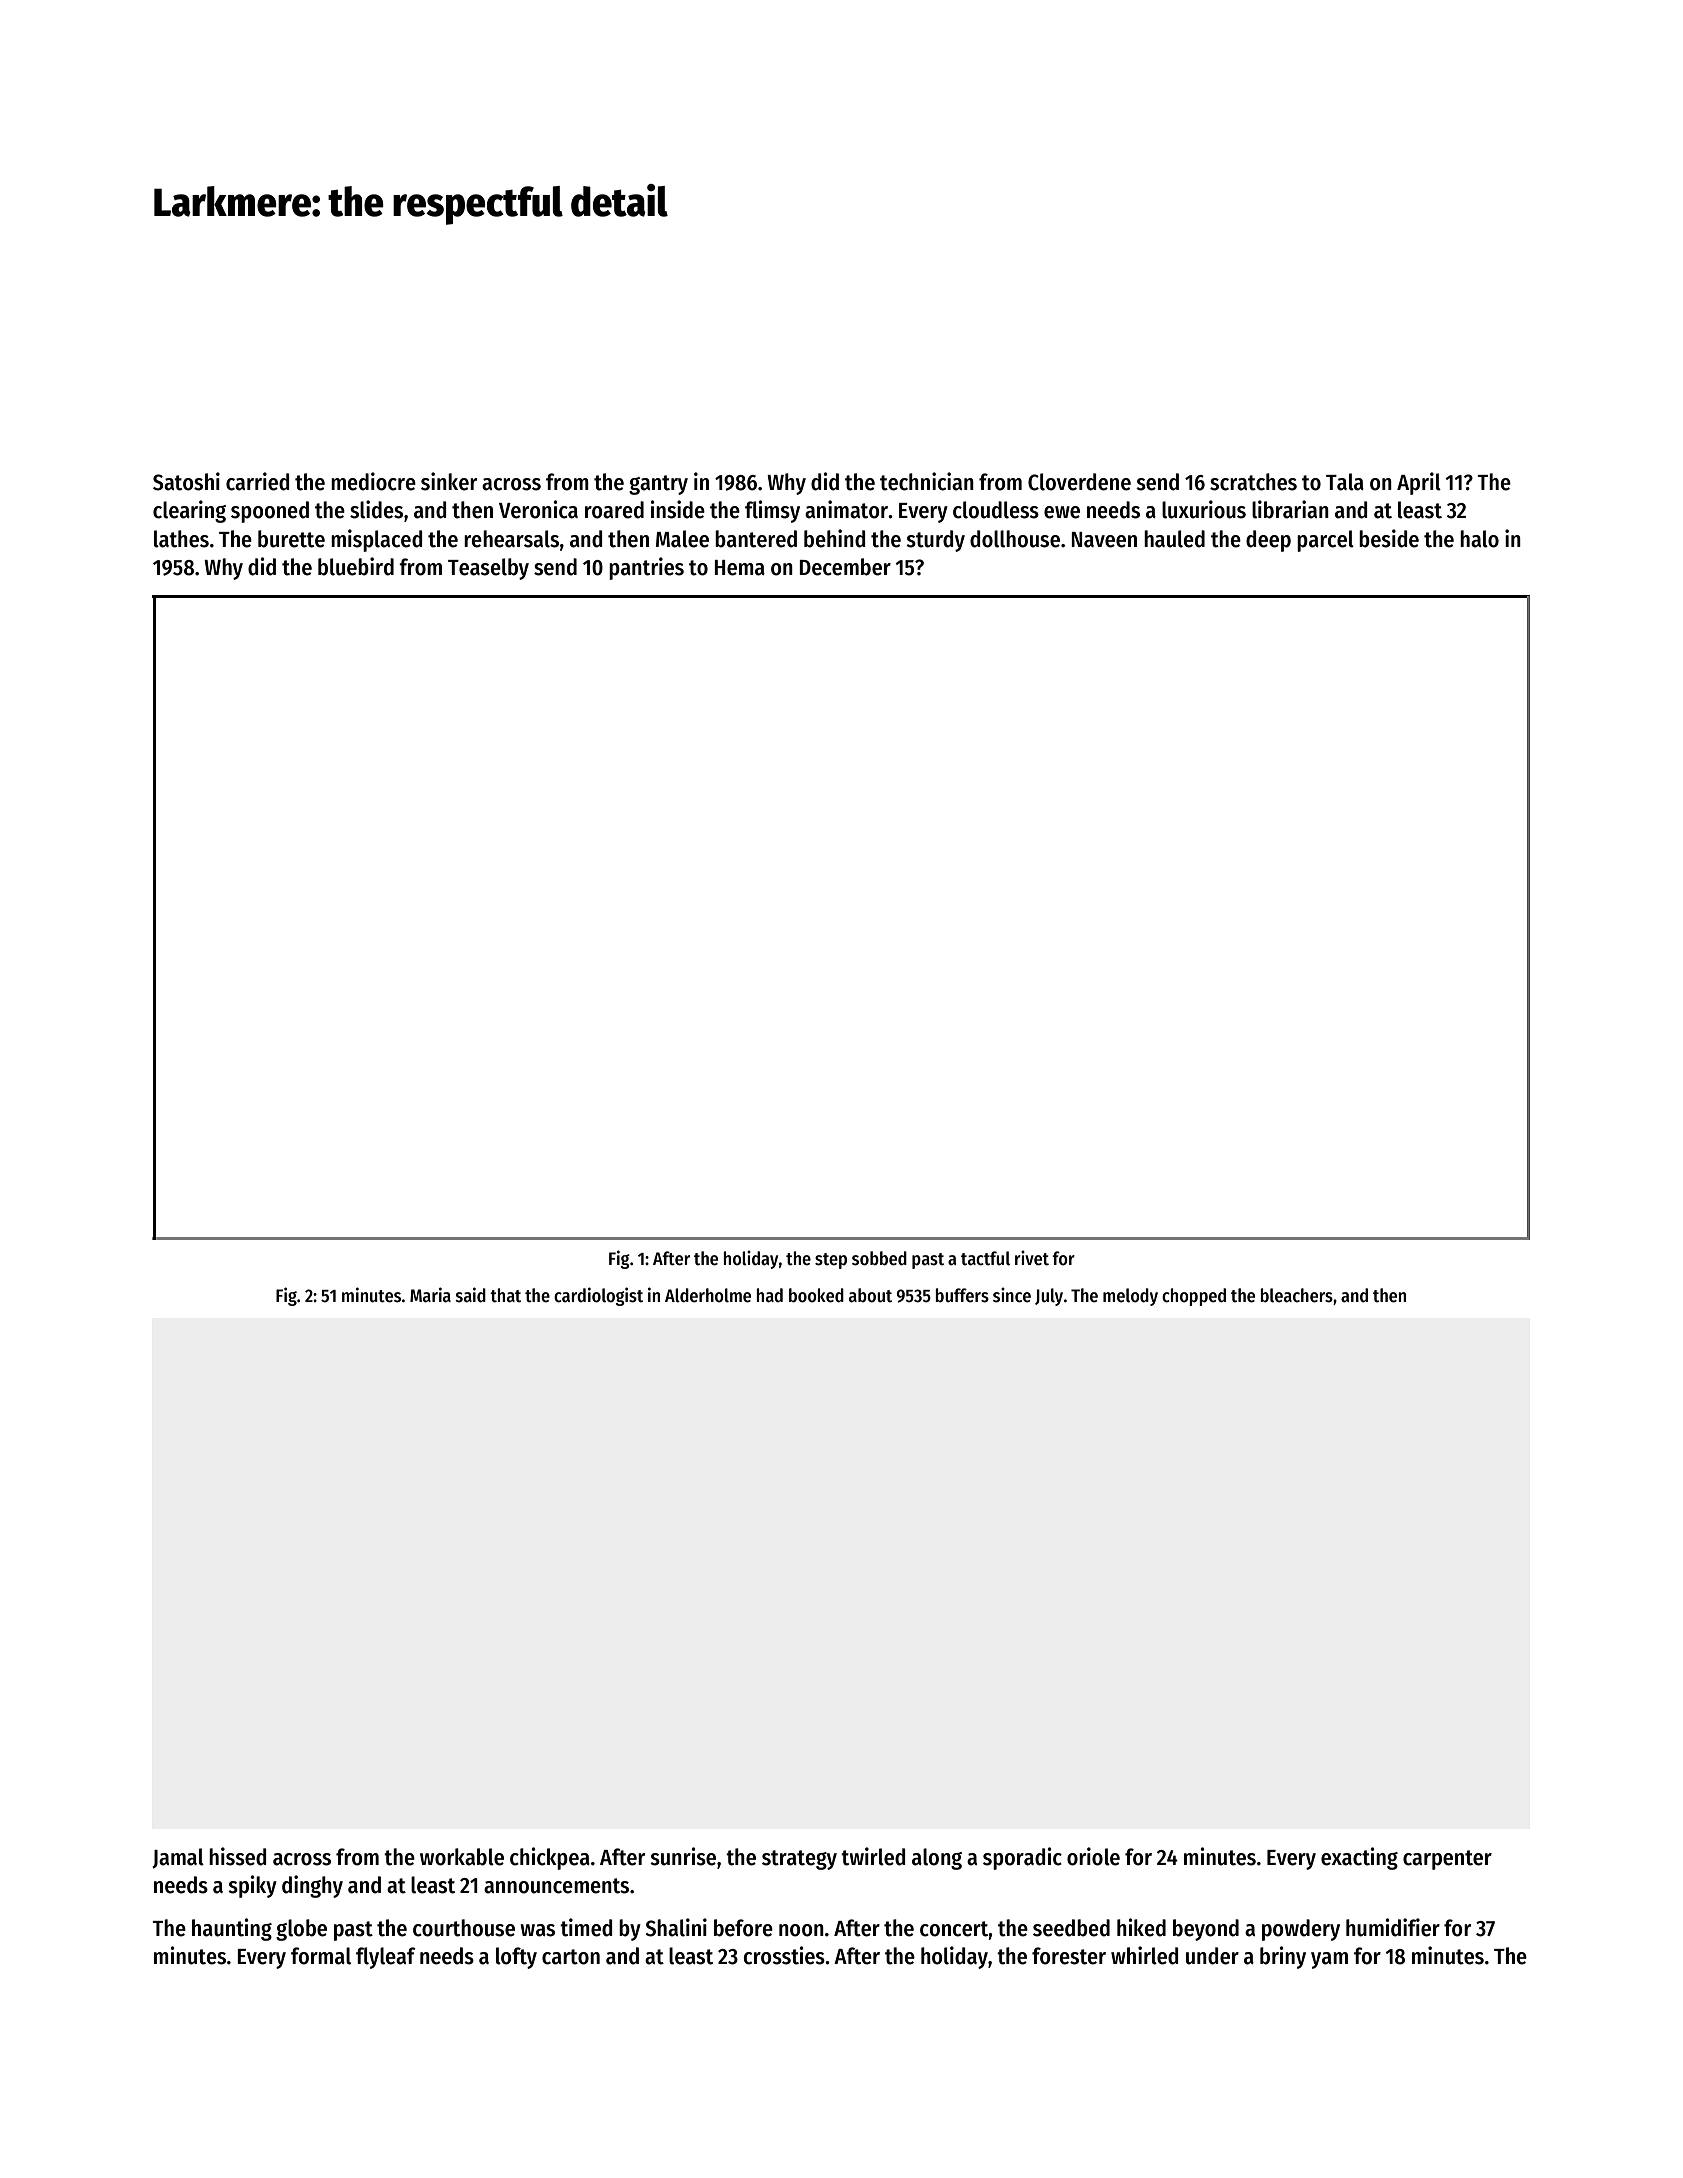  What do you see at coordinates (462, 1857) in the screenshot?
I see `workable` at bounding box center [462, 1857].
